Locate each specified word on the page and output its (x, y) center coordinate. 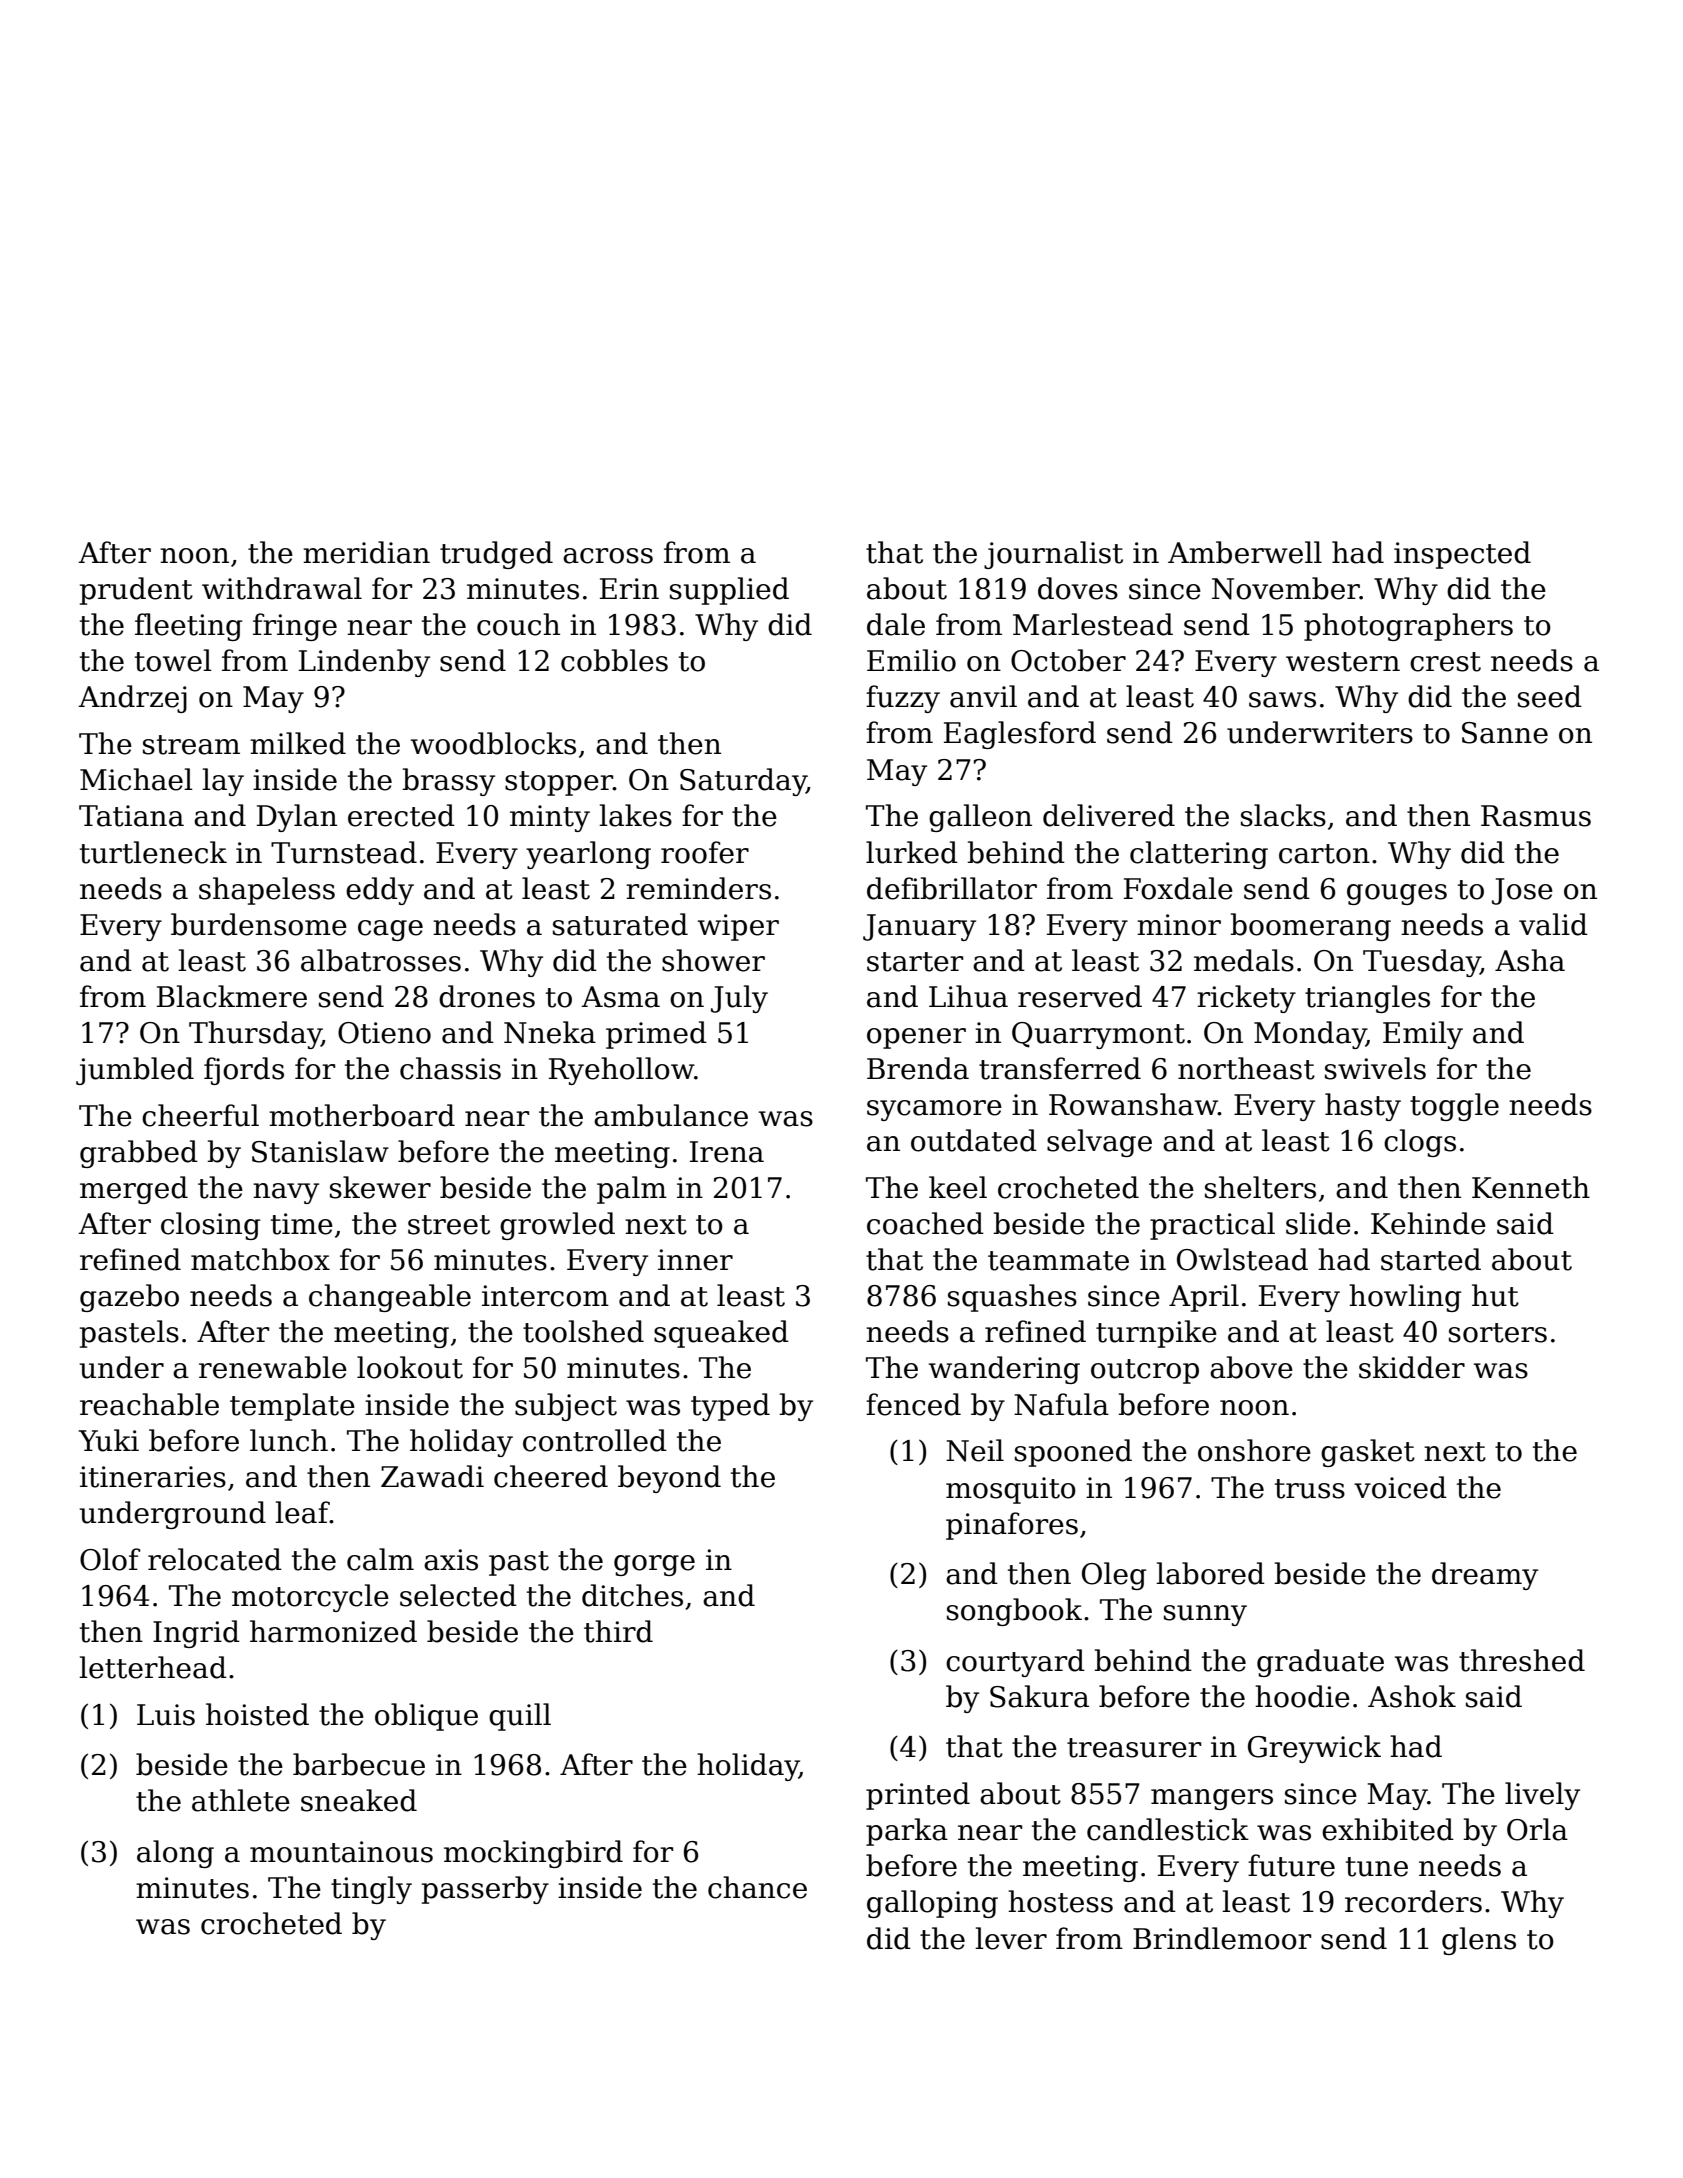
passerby (485, 1890)
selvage (1099, 1143)
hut (1495, 1295)
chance (757, 1887)
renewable (273, 1367)
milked (298, 743)
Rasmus (1536, 816)
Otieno (384, 1033)
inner (695, 1260)
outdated (974, 1140)
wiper (738, 927)
